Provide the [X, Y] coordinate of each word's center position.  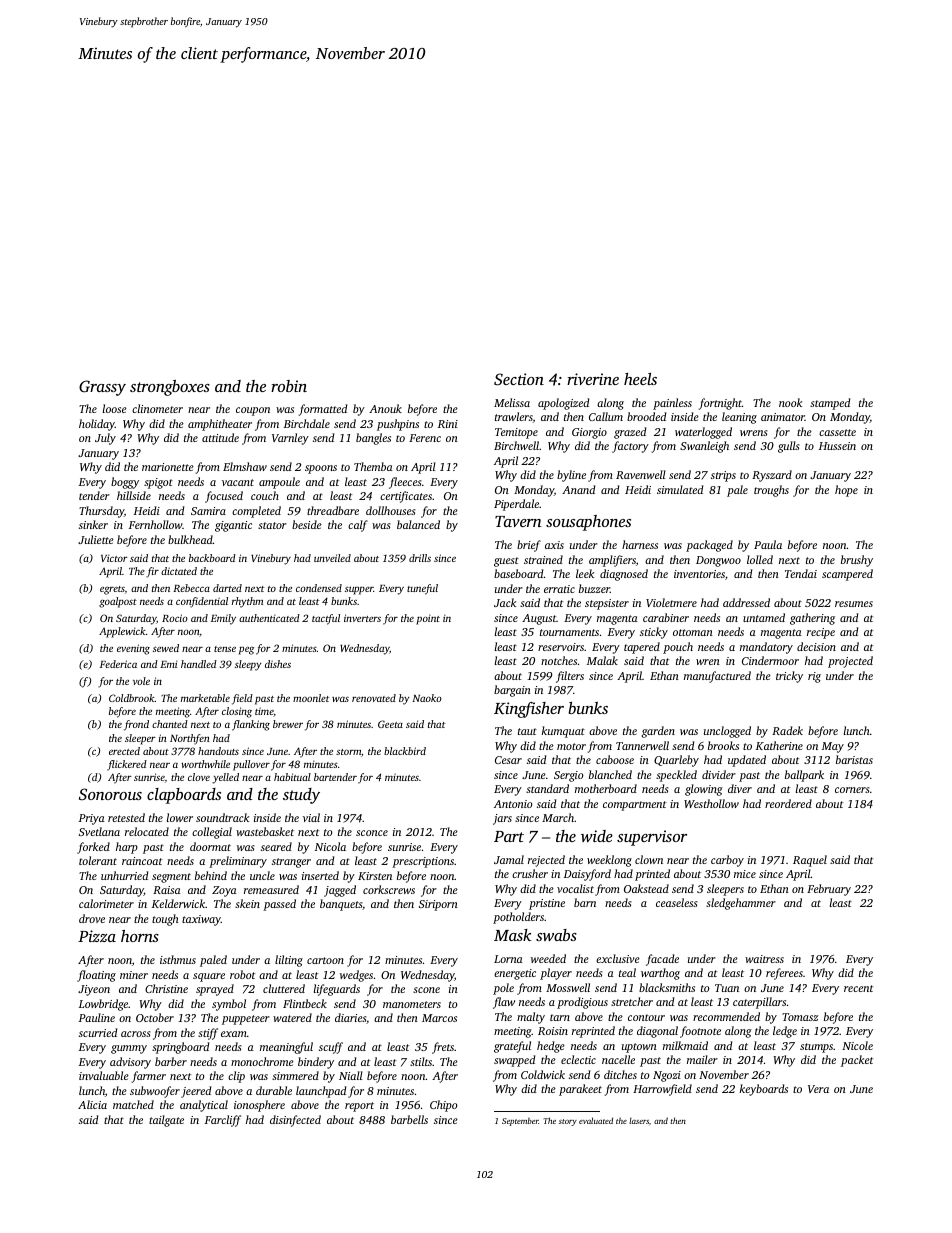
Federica [118, 664]
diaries [350, 1017]
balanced [418, 524]
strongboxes [170, 388]
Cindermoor [770, 660]
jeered [196, 1092]
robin [289, 386]
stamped [830, 404]
